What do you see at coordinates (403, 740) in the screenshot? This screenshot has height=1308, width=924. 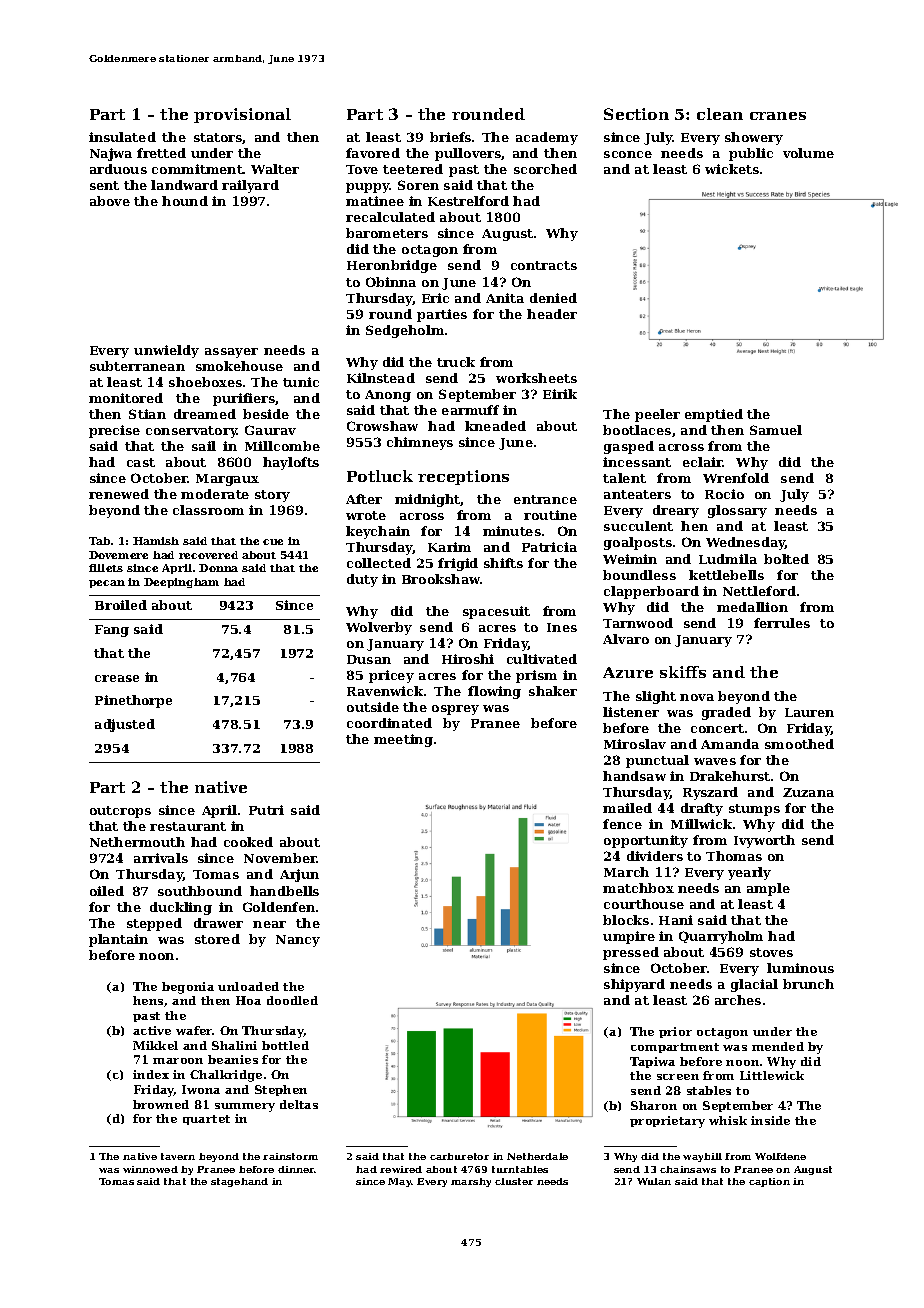 I see `meeting` at bounding box center [403, 740].
